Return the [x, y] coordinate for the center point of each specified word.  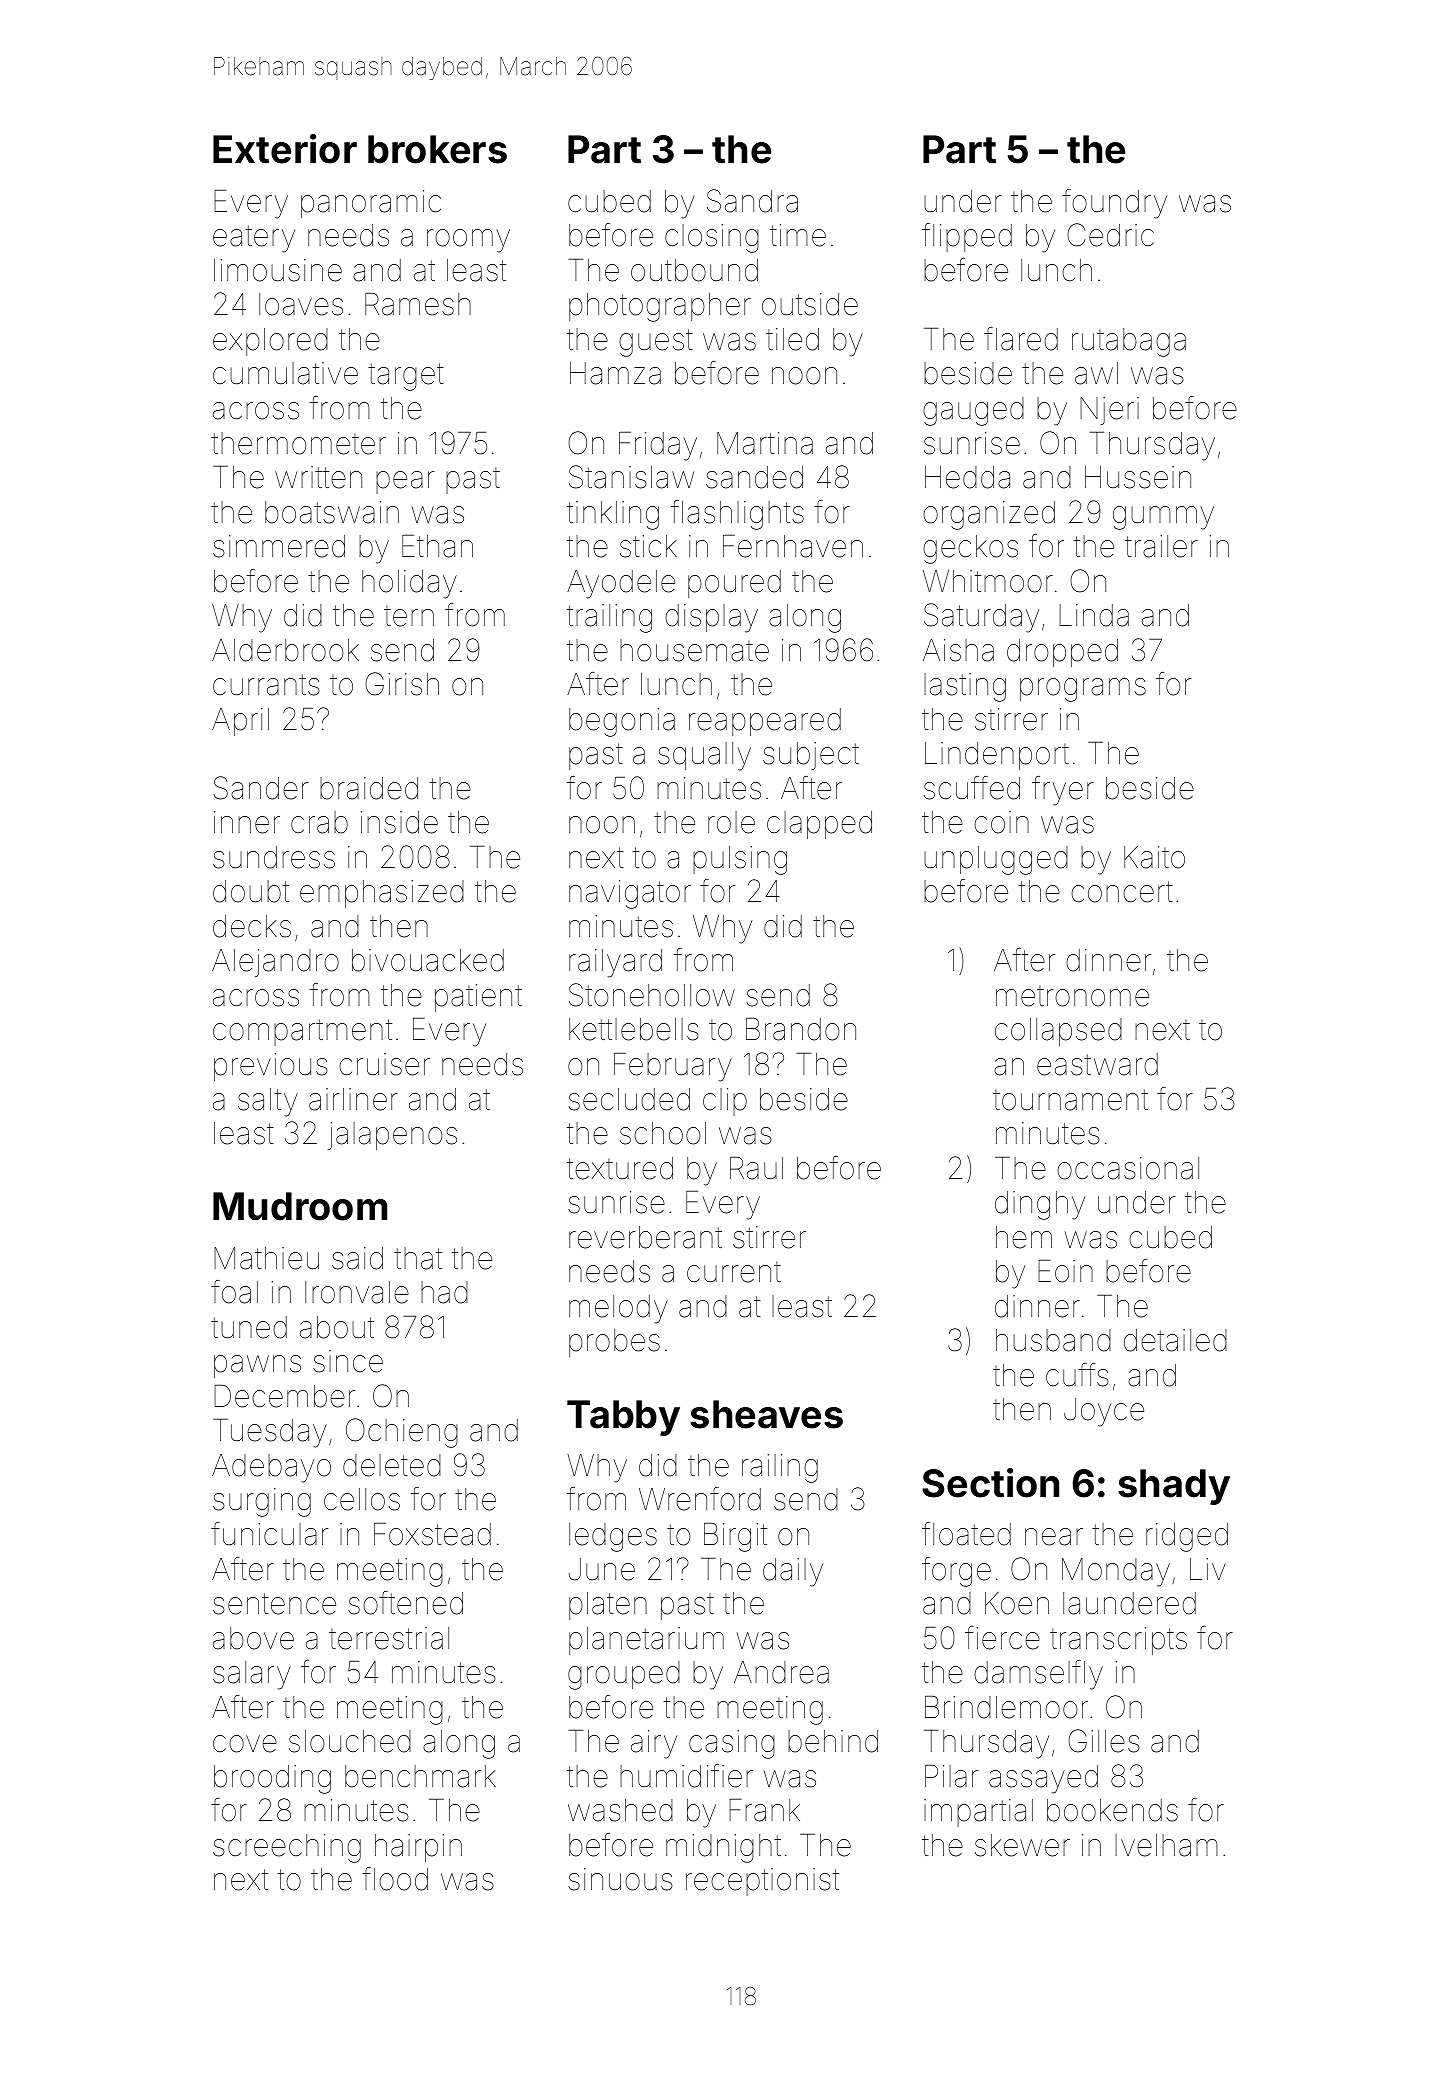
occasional [1128, 1168]
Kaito [1154, 857]
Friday [658, 446]
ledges [613, 1537]
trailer [1161, 546]
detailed [1175, 1340]
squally [704, 756]
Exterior [285, 149]
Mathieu [266, 1258]
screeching [287, 1848]
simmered [279, 546]
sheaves [766, 1414]
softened [405, 1603]
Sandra [752, 201]
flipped [967, 237]
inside [399, 822]
